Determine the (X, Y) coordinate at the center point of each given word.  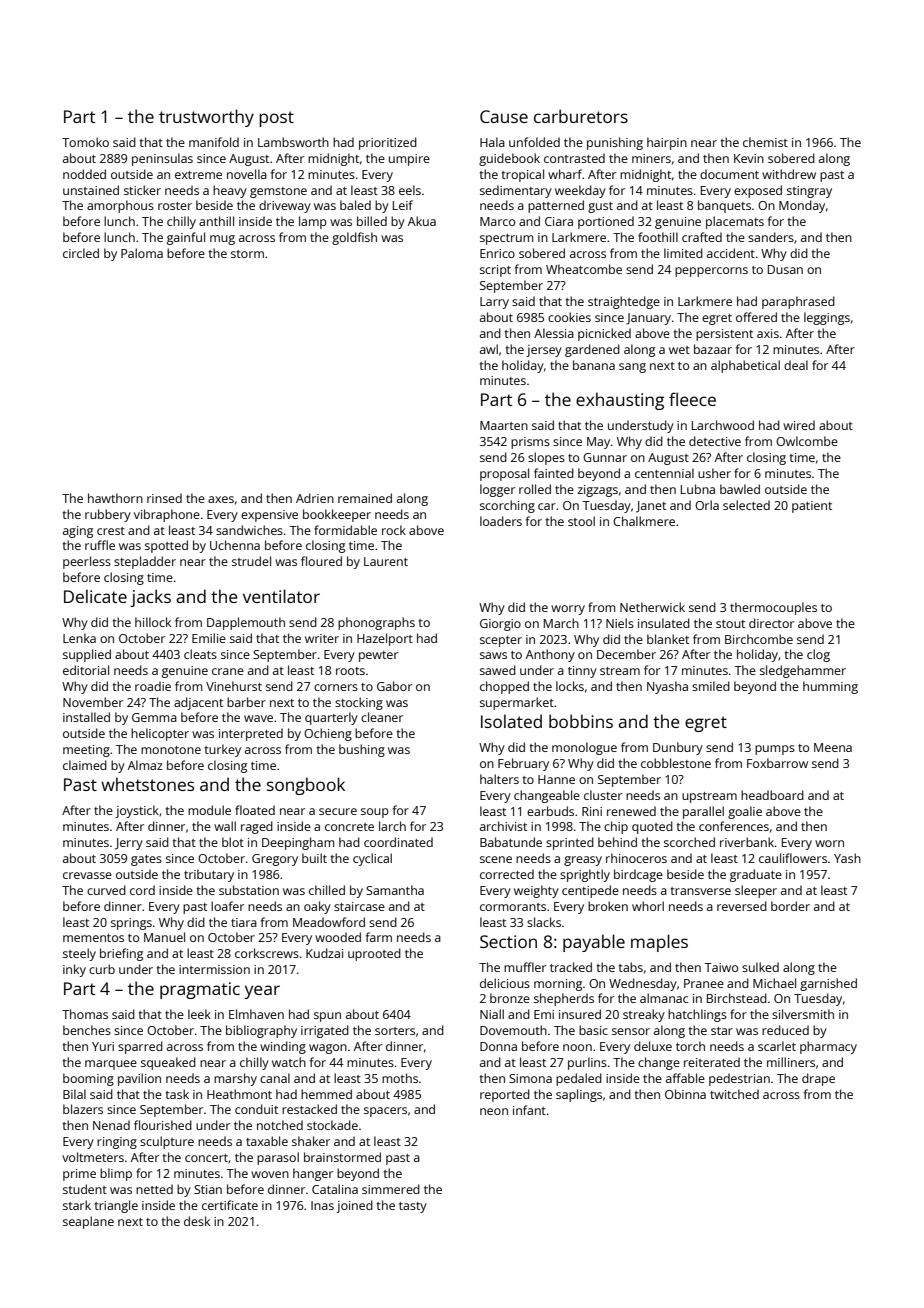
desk (197, 1221)
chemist (765, 142)
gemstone (278, 192)
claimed (85, 765)
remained (365, 498)
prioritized (388, 143)
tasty (413, 1207)
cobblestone (676, 763)
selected (746, 505)
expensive (269, 516)
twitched (734, 1094)
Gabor (394, 686)
